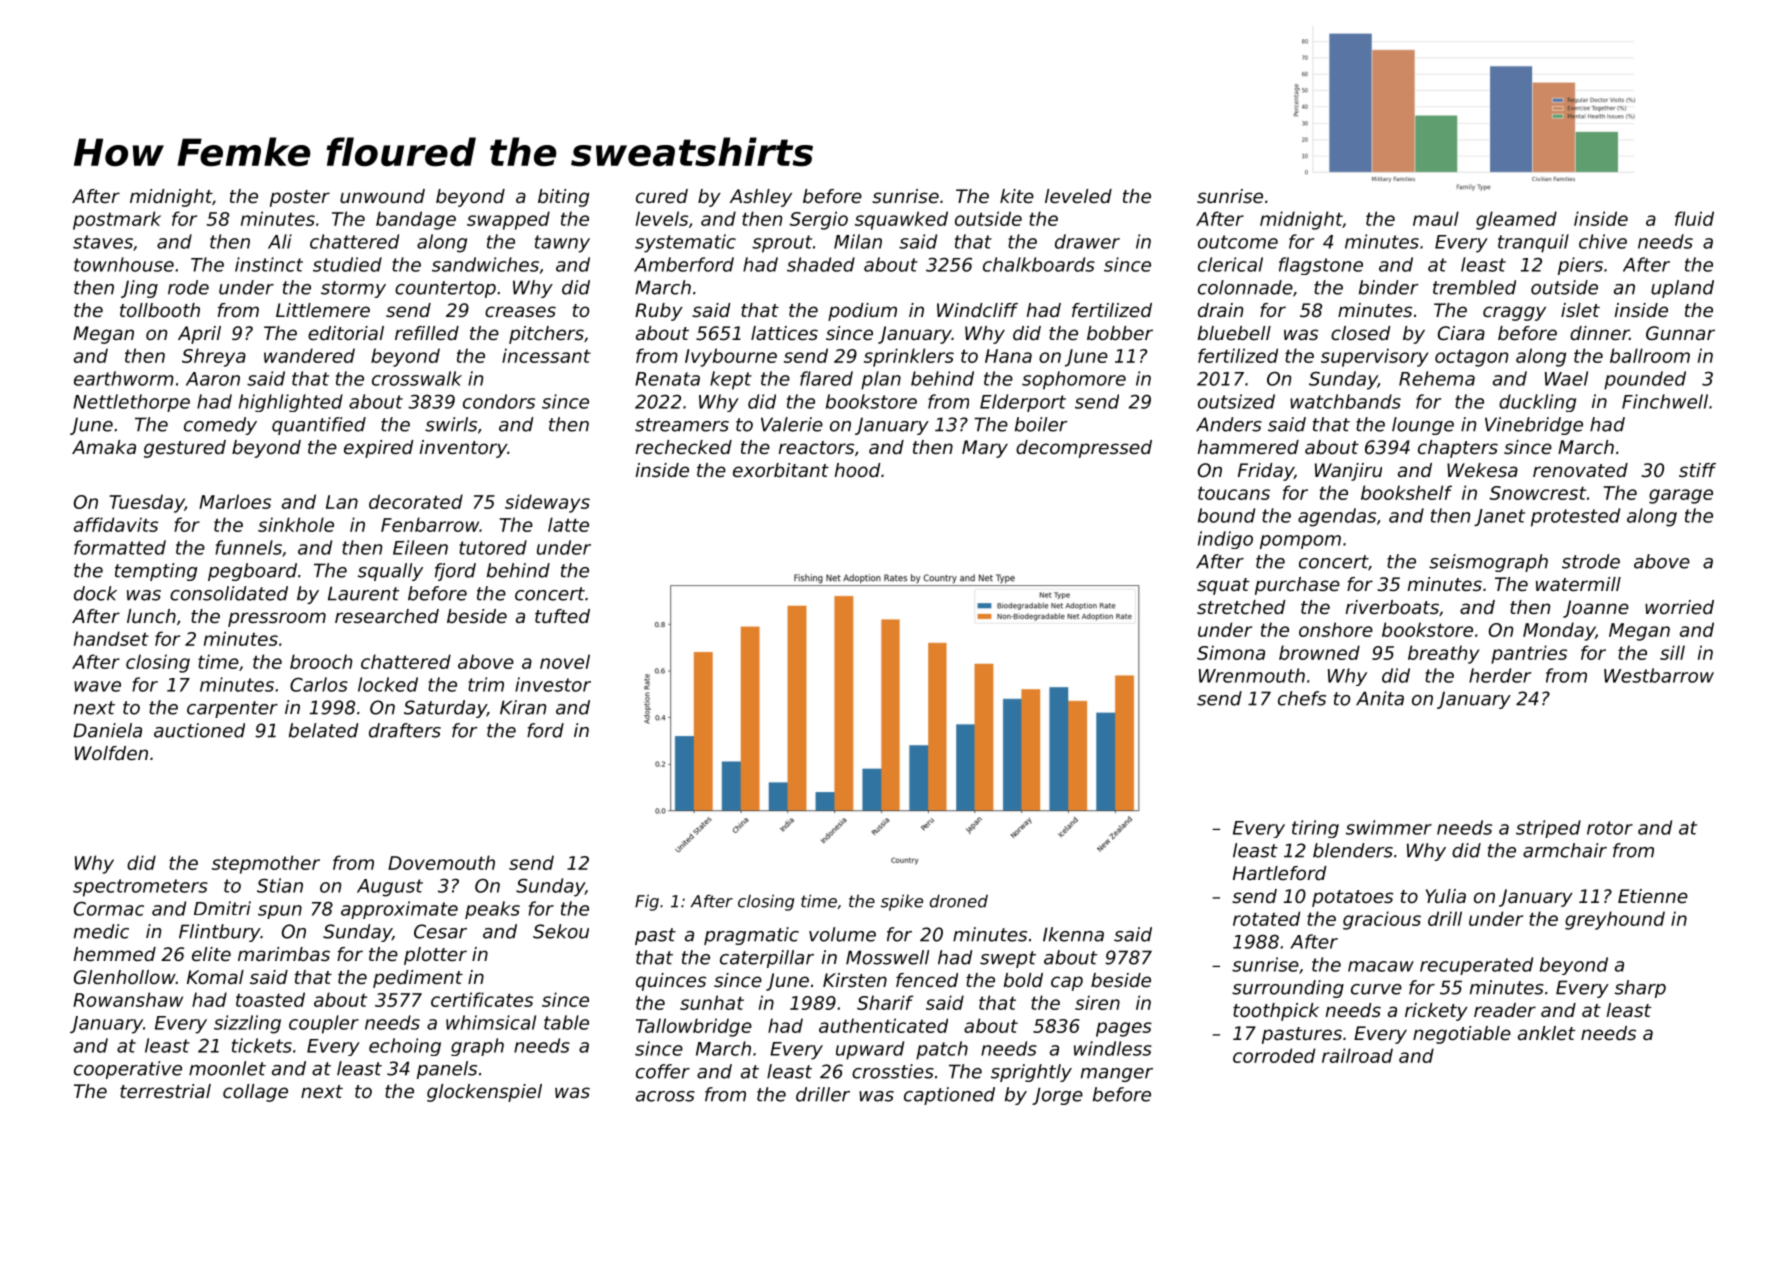 Image resolution: width=1787 pixels, height=1263 pixels. I want to click on stepmother, so click(266, 864).
